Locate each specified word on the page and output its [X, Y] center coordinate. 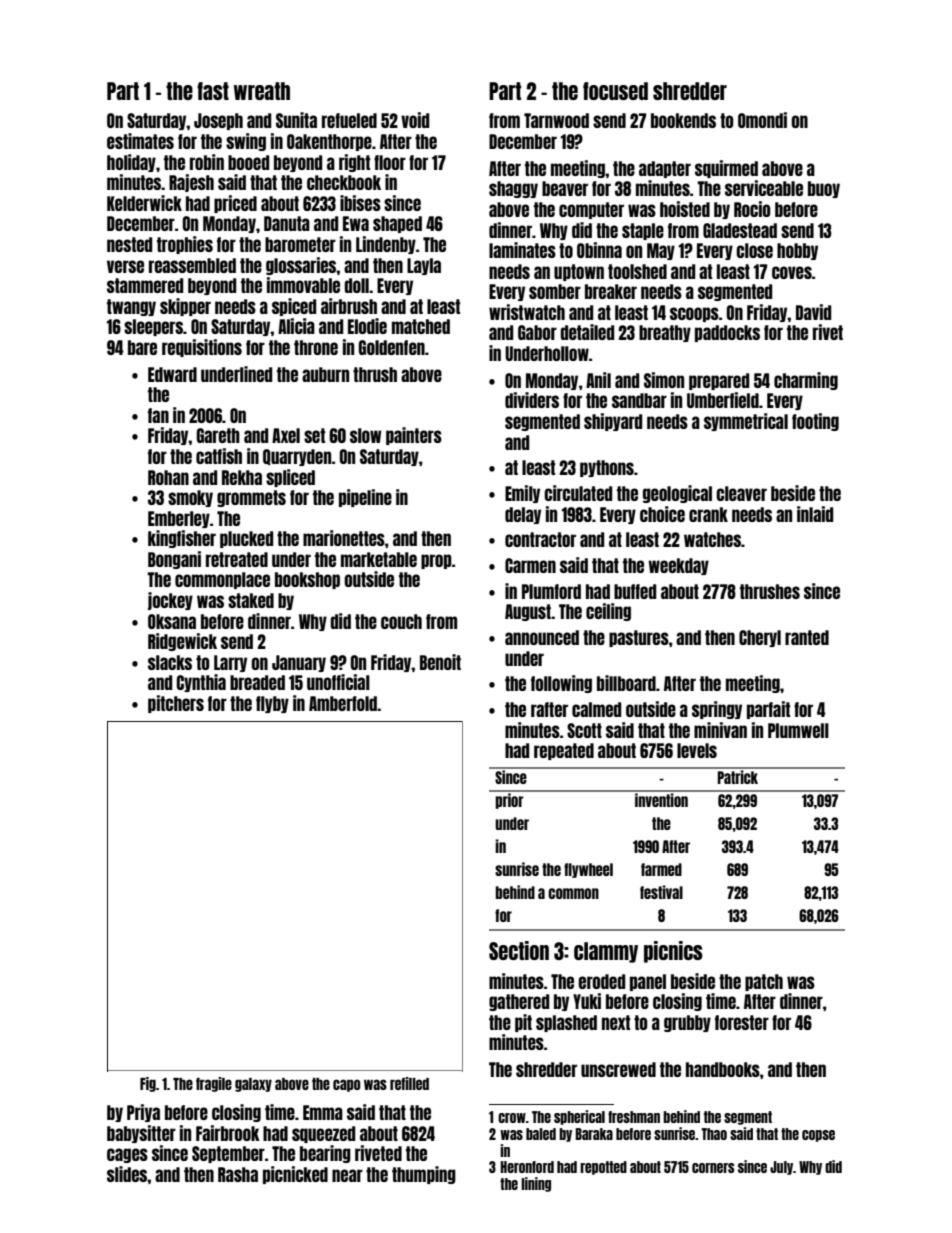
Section [519, 950]
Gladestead [740, 230]
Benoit [440, 662]
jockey [170, 601]
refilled [409, 1083]
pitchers [176, 704]
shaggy [513, 189]
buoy [824, 189]
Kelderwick [144, 203]
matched [421, 326]
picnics [673, 952]
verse [125, 266]
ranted [807, 637]
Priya [143, 1113]
